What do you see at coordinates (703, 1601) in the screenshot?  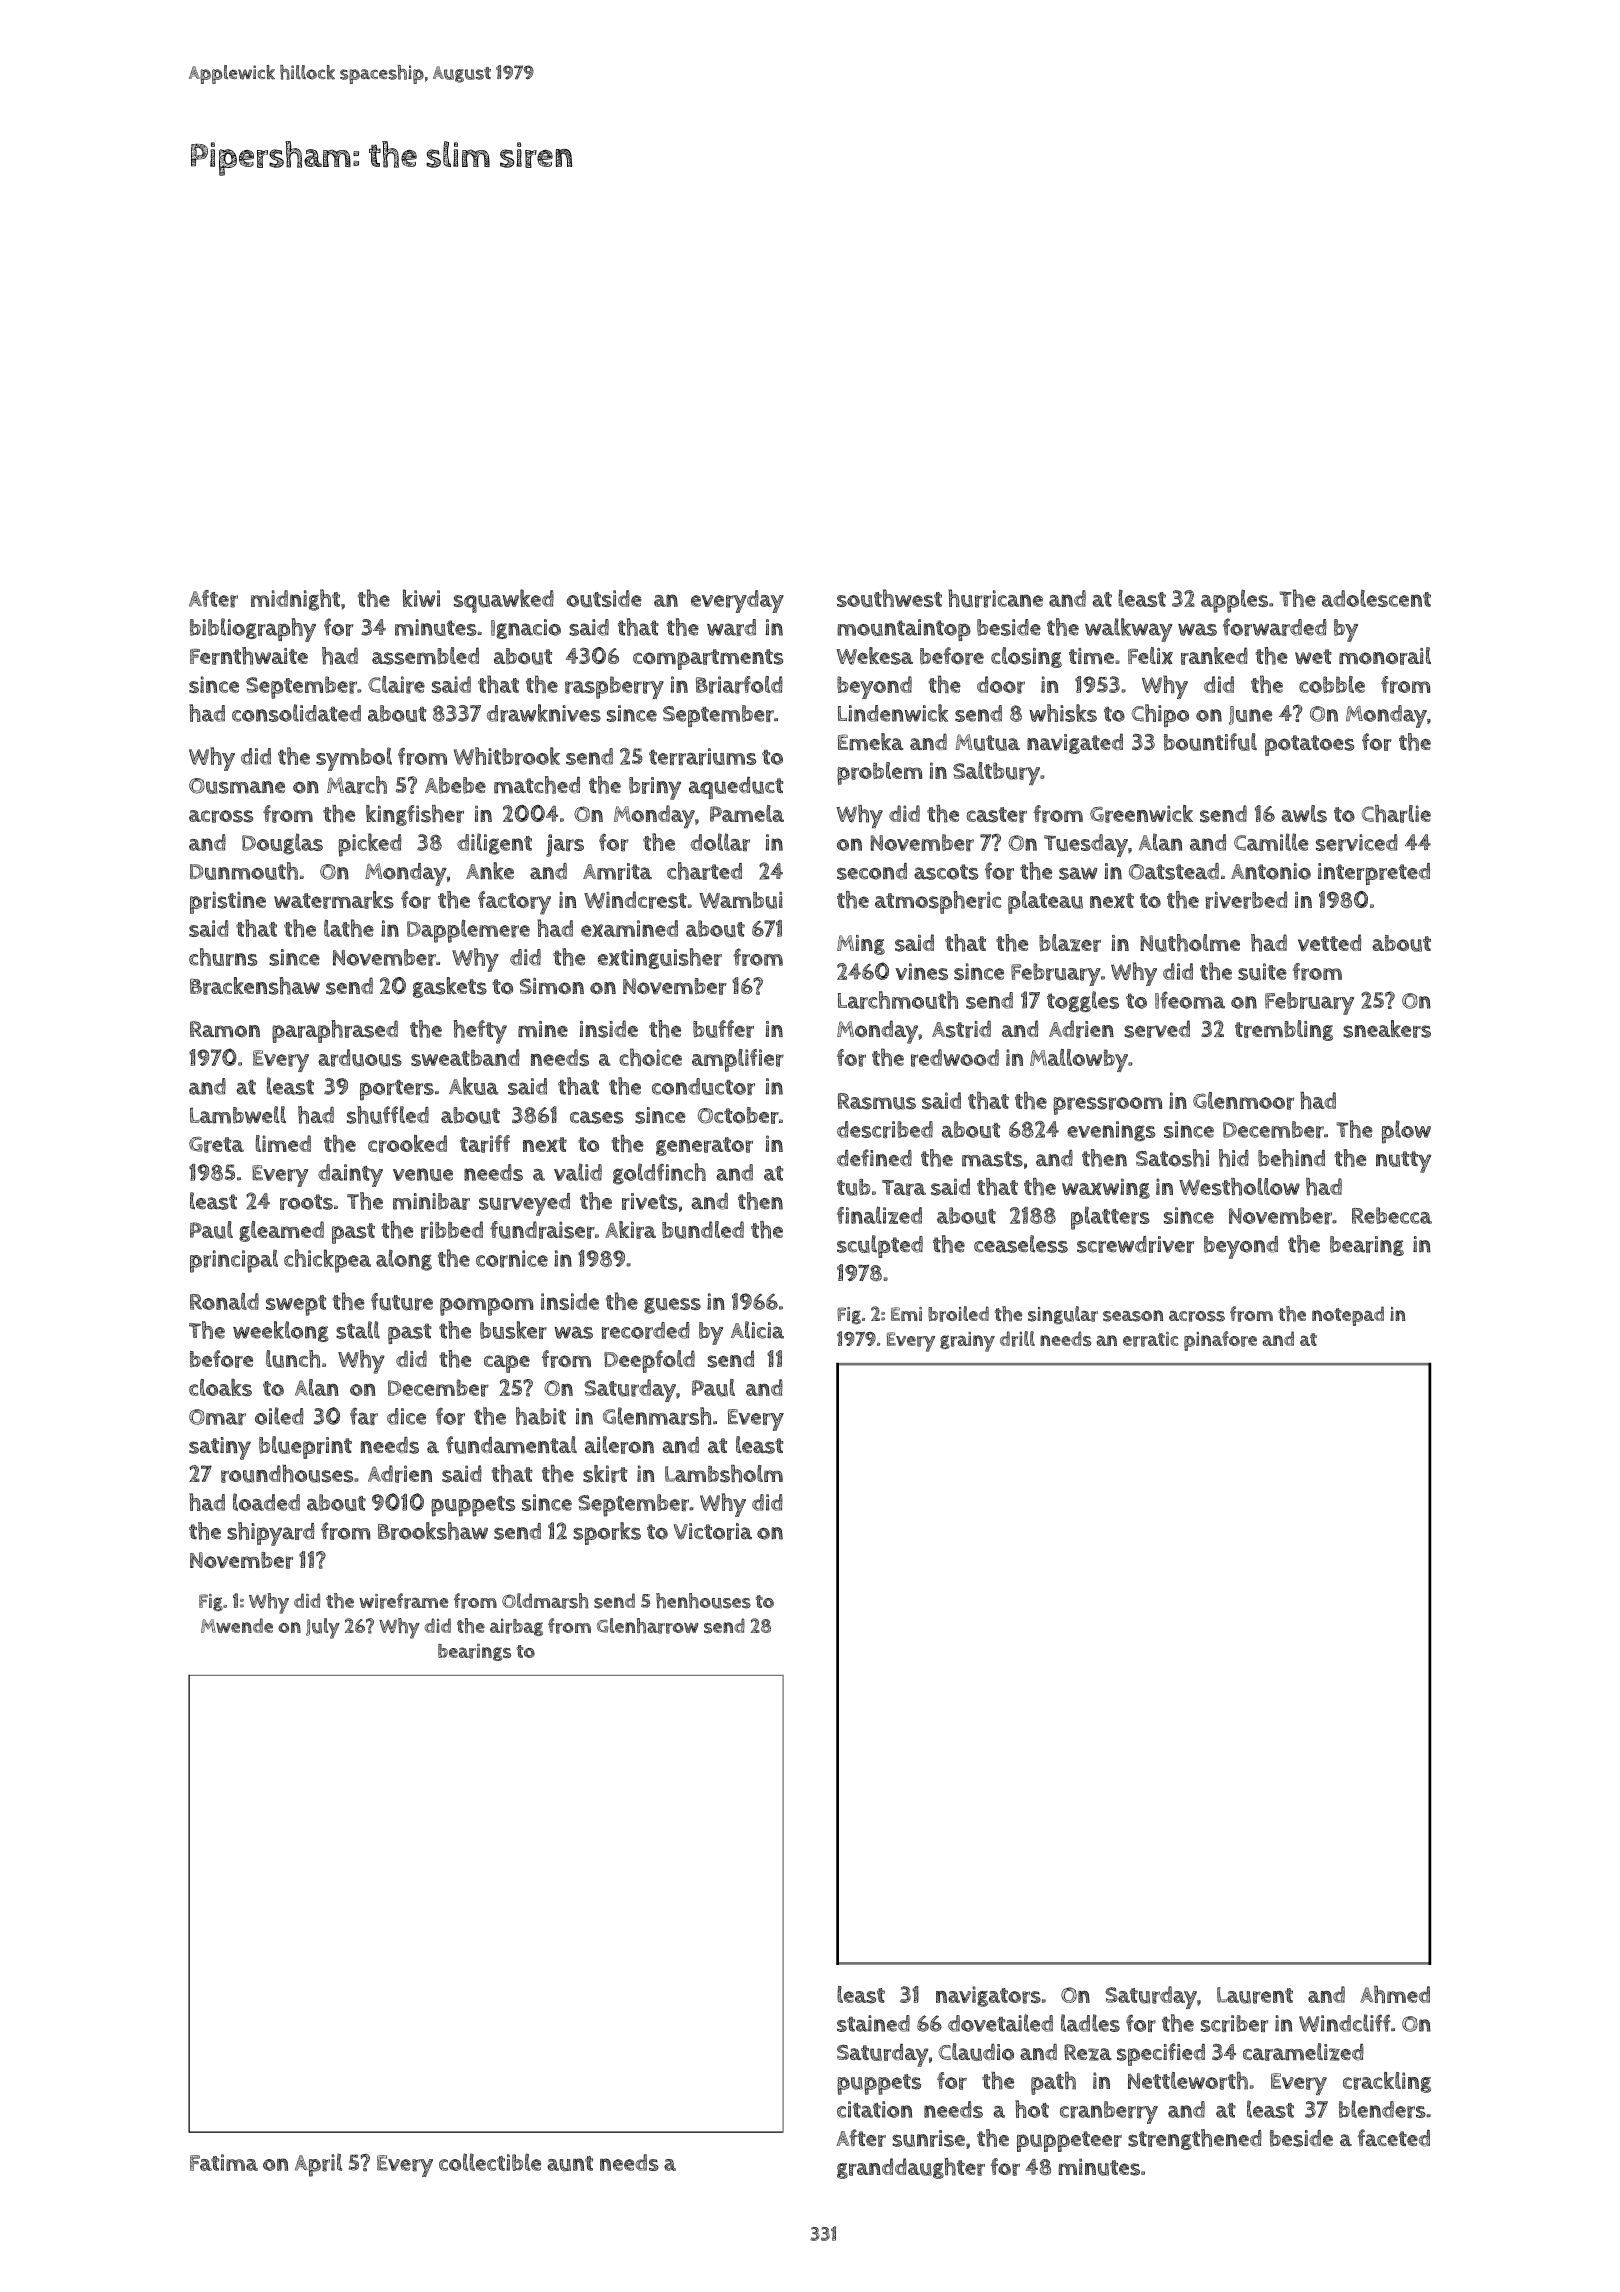 I see `henhouses` at bounding box center [703, 1601].
